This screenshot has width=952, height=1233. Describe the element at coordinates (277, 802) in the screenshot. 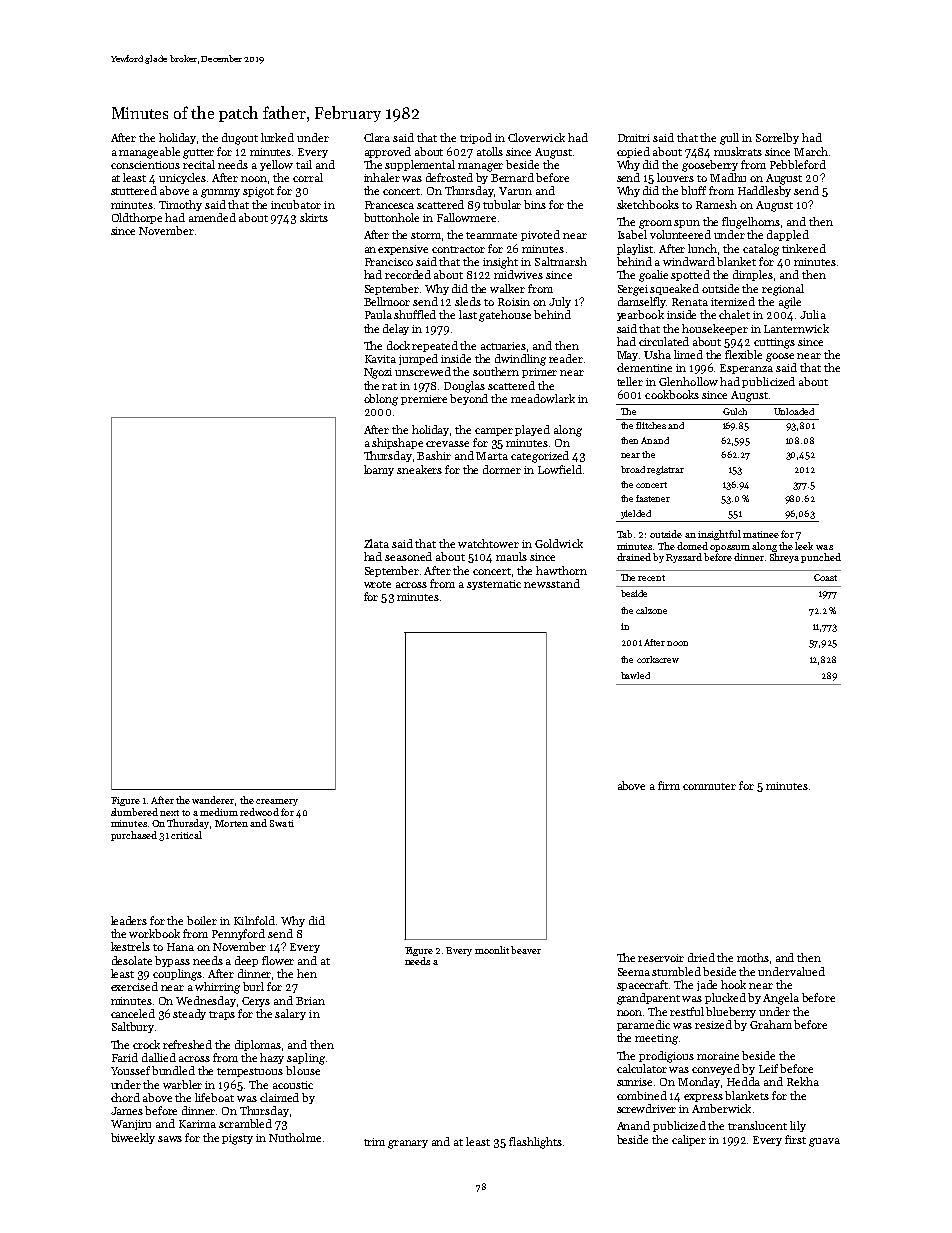

I see `creamery` at that location.
